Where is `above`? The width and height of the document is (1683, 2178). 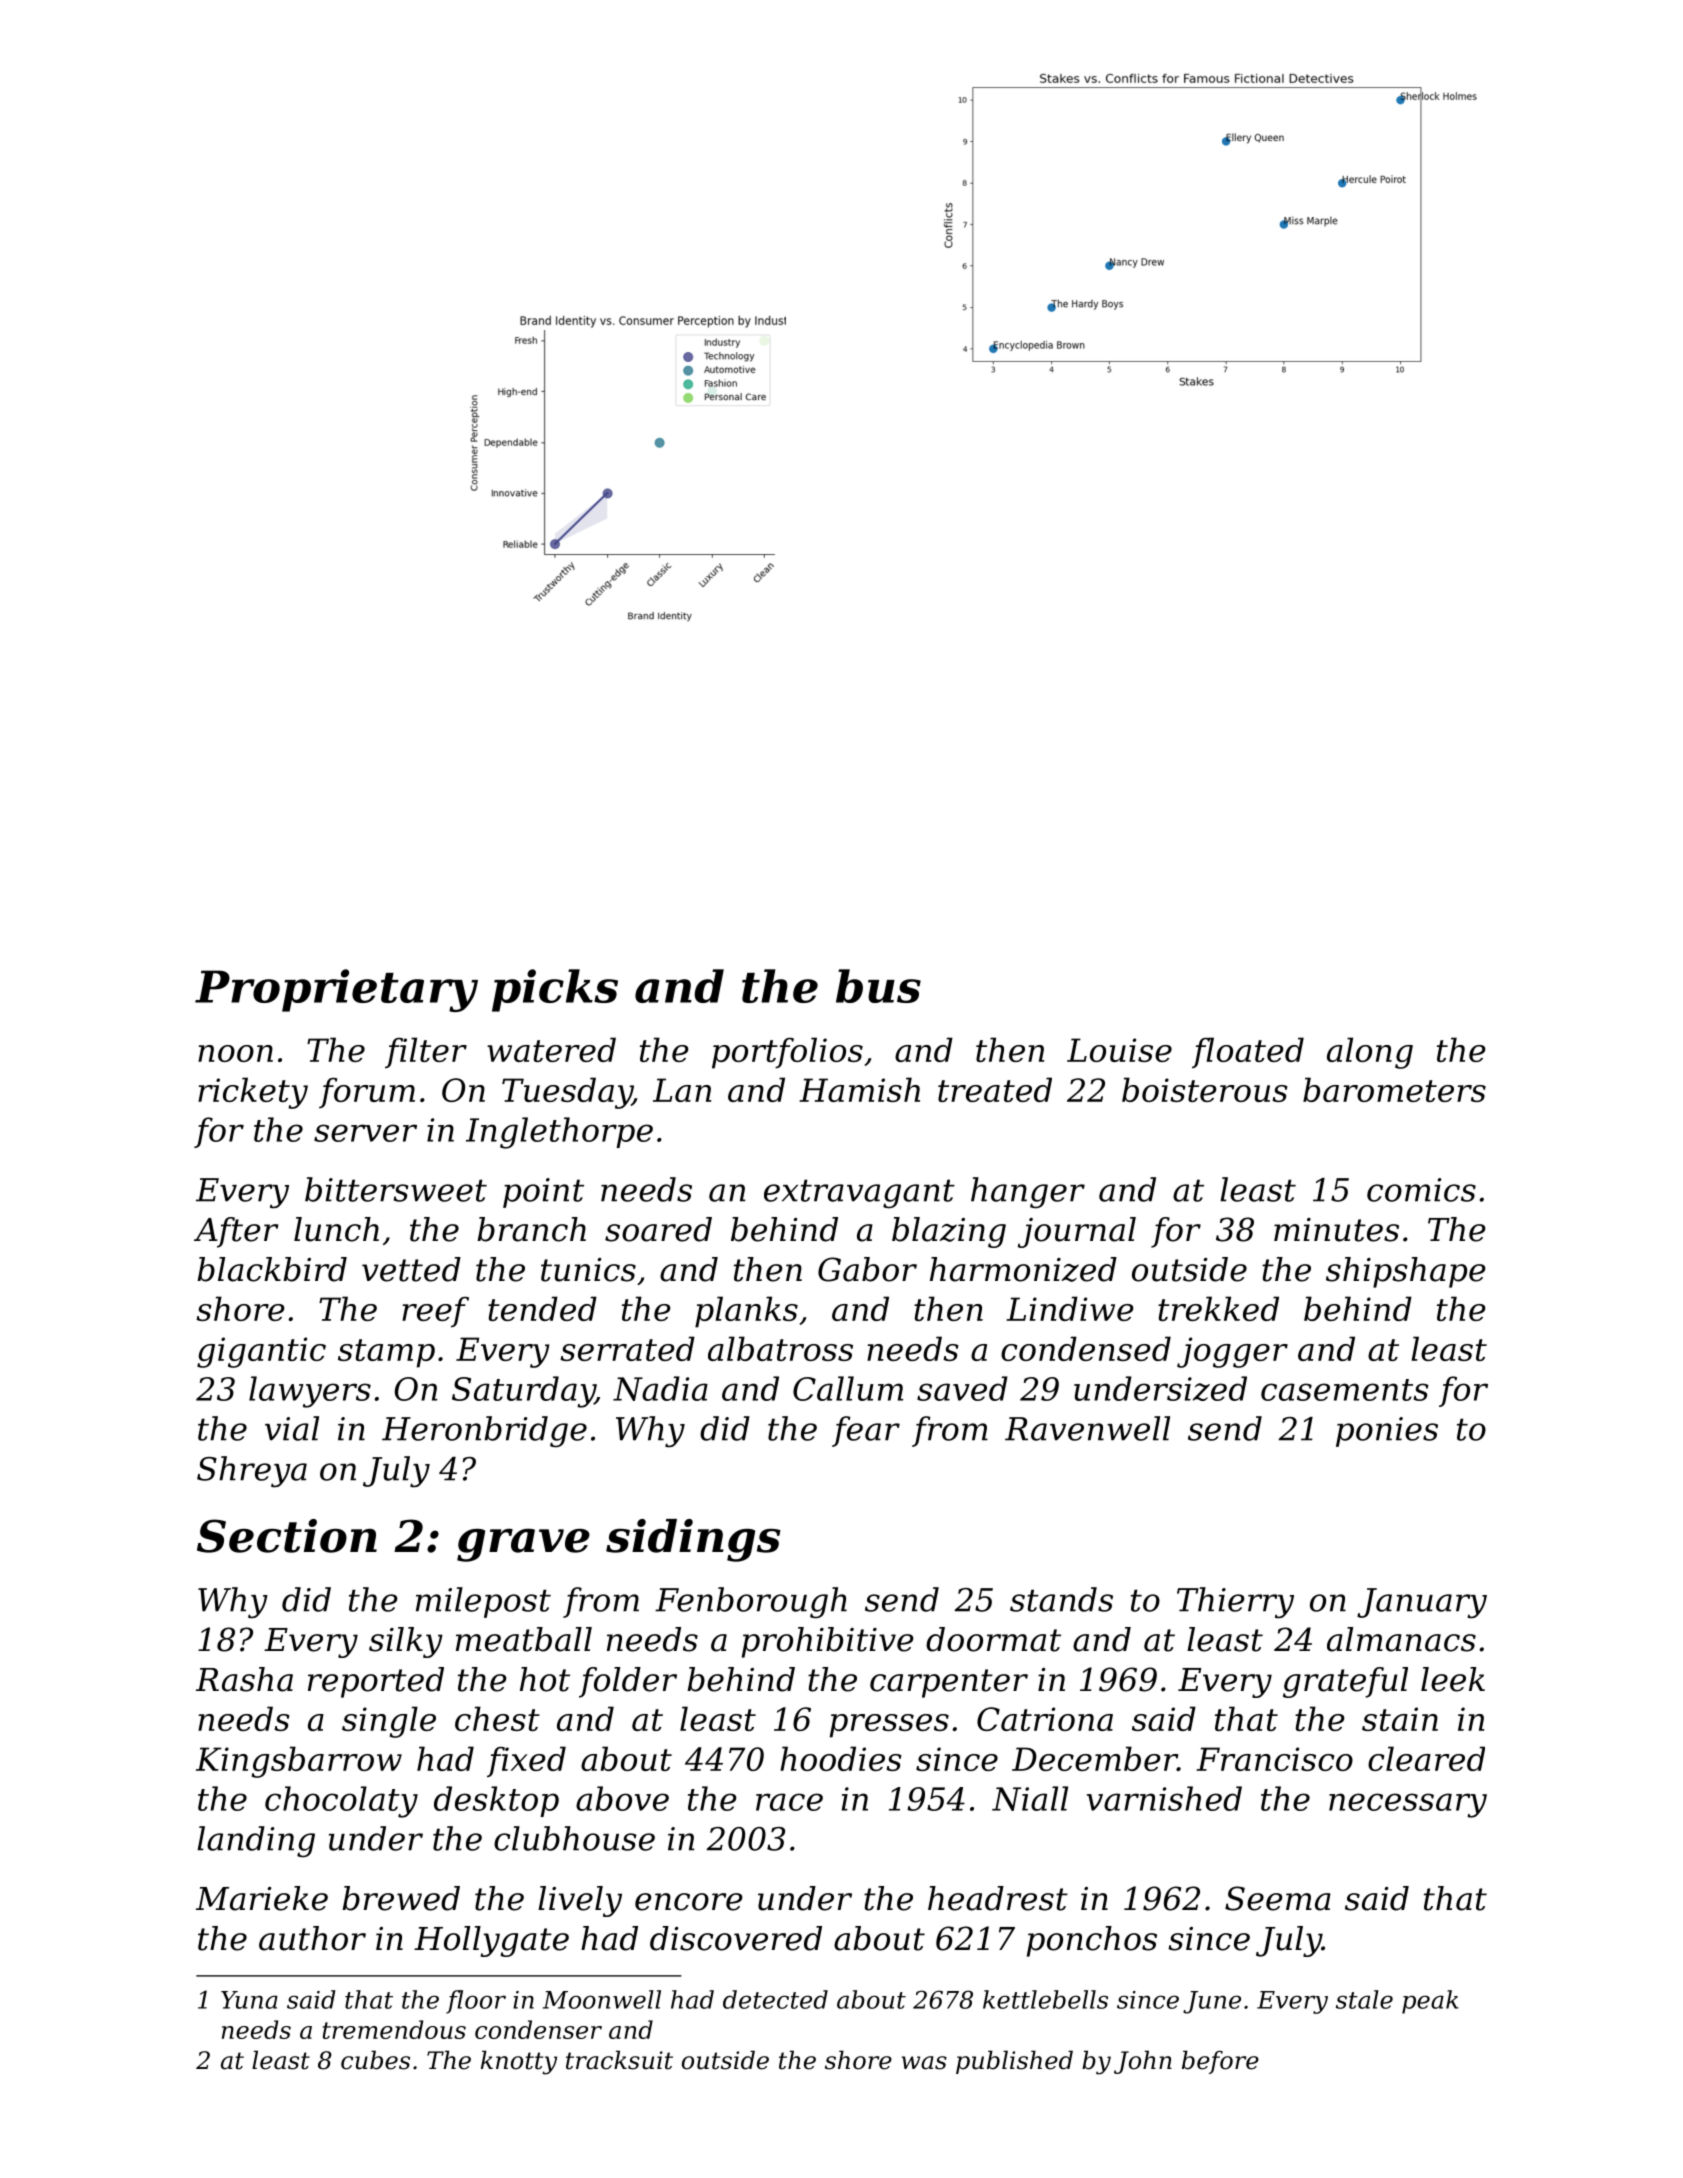
above is located at coordinates (622, 1798).
